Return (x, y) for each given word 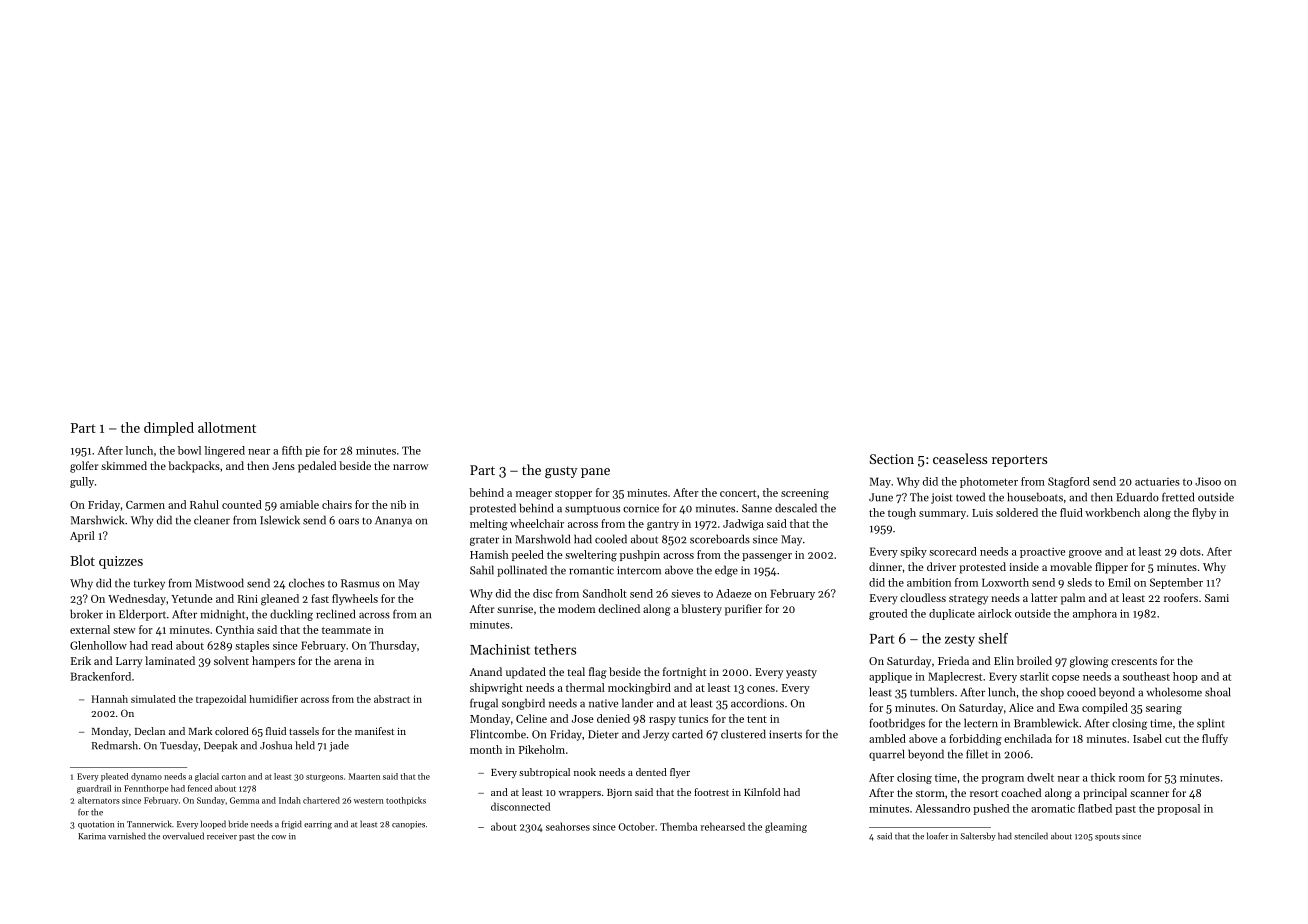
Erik (81, 660)
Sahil (482, 570)
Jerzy (656, 735)
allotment (227, 427)
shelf (993, 638)
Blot (82, 560)
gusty (561, 472)
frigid (292, 824)
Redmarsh (115, 745)
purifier (743, 610)
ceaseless (960, 458)
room (1132, 779)
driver (941, 566)
